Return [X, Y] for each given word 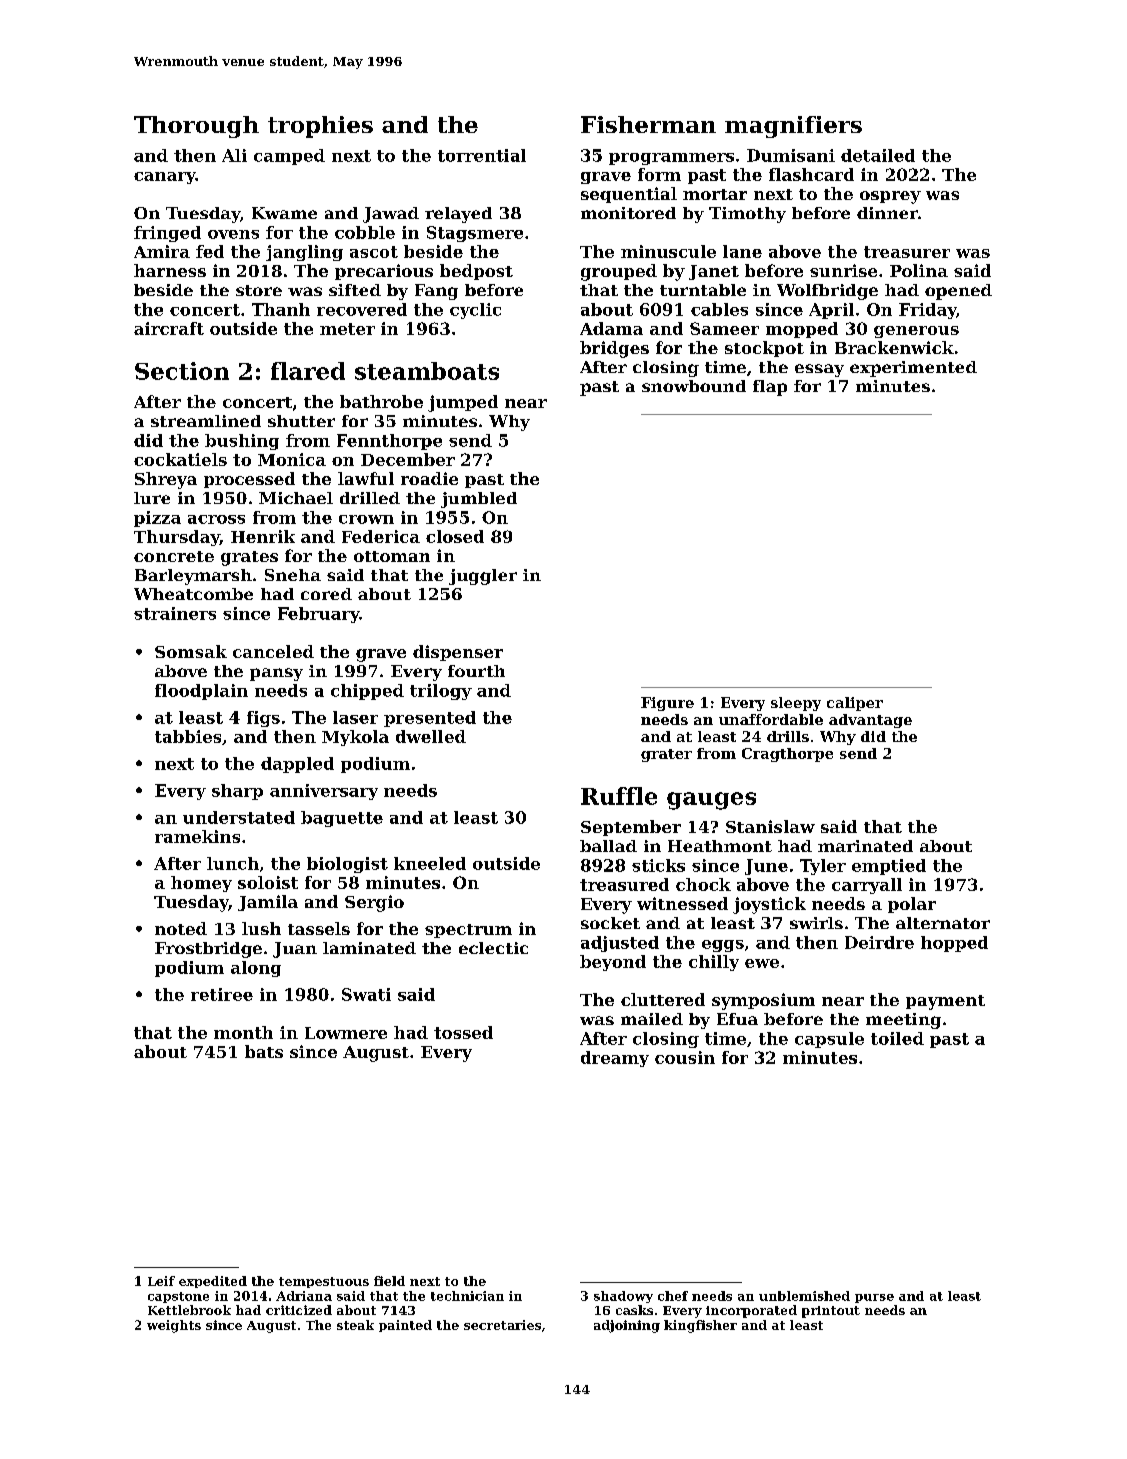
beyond [613, 963]
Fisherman [648, 124]
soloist [268, 882]
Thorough [196, 127]
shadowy [623, 1297]
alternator [943, 923]
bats [264, 1051]
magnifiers [793, 127]
